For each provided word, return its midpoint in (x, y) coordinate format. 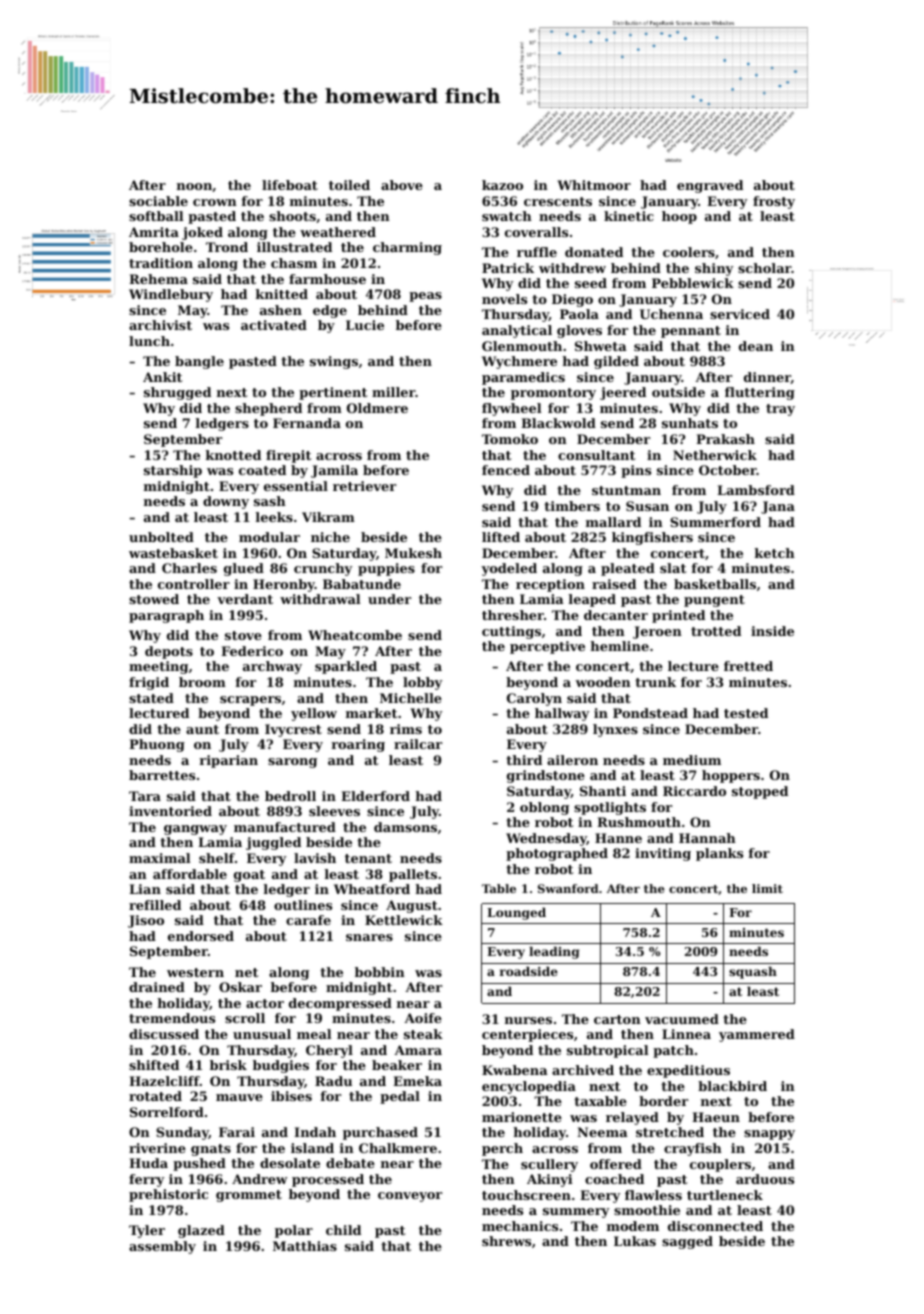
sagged (687, 1242)
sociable (158, 201)
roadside (529, 971)
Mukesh (413, 553)
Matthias (305, 1246)
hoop (679, 217)
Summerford (715, 522)
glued (244, 569)
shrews (506, 1241)
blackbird (732, 1086)
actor (265, 1003)
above (402, 185)
